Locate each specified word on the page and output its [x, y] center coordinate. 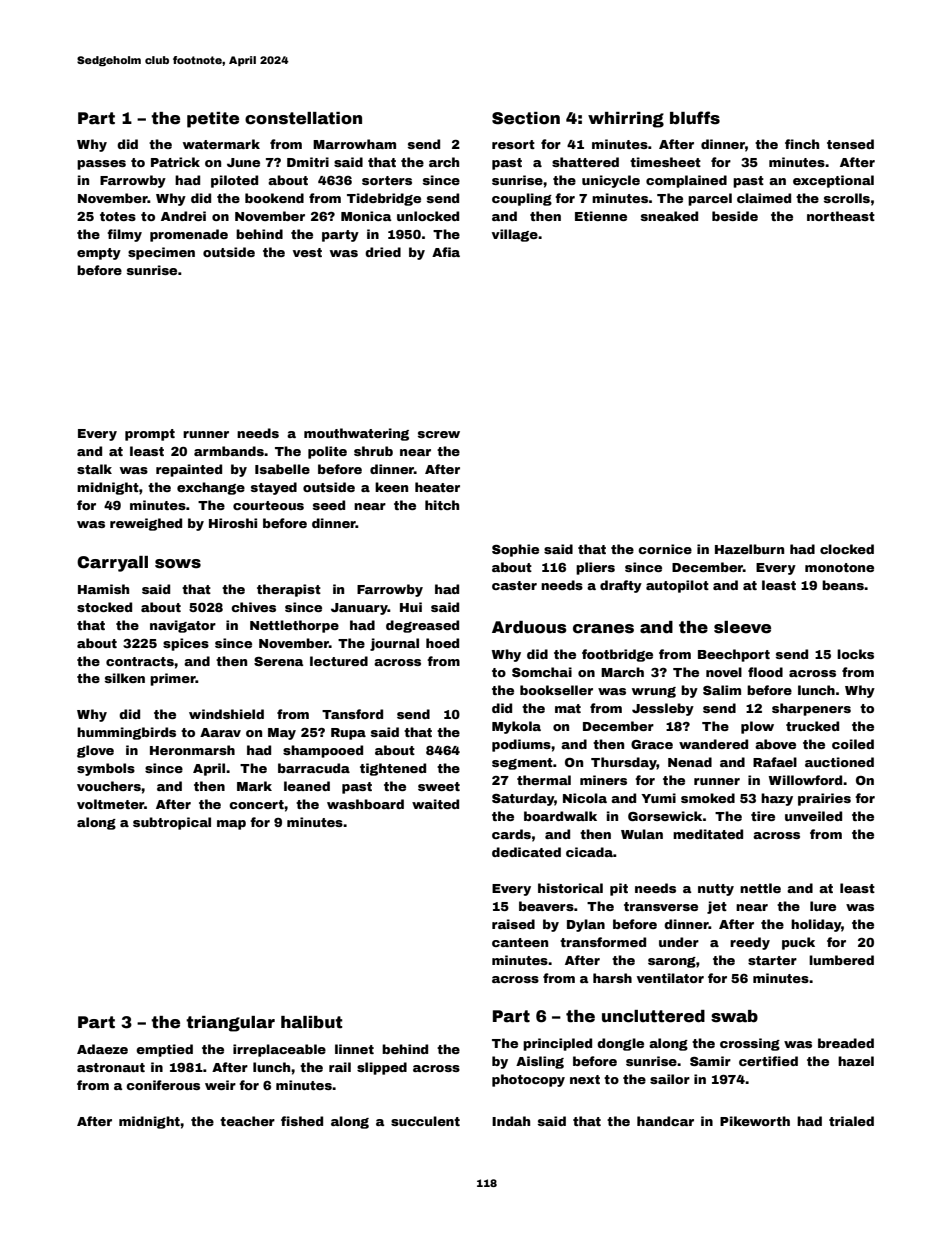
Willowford [805, 780]
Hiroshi [233, 523]
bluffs [695, 118]
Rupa [348, 734]
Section [526, 118]
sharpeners [811, 709]
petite [213, 120]
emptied [164, 1050]
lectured [339, 661]
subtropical [172, 823]
